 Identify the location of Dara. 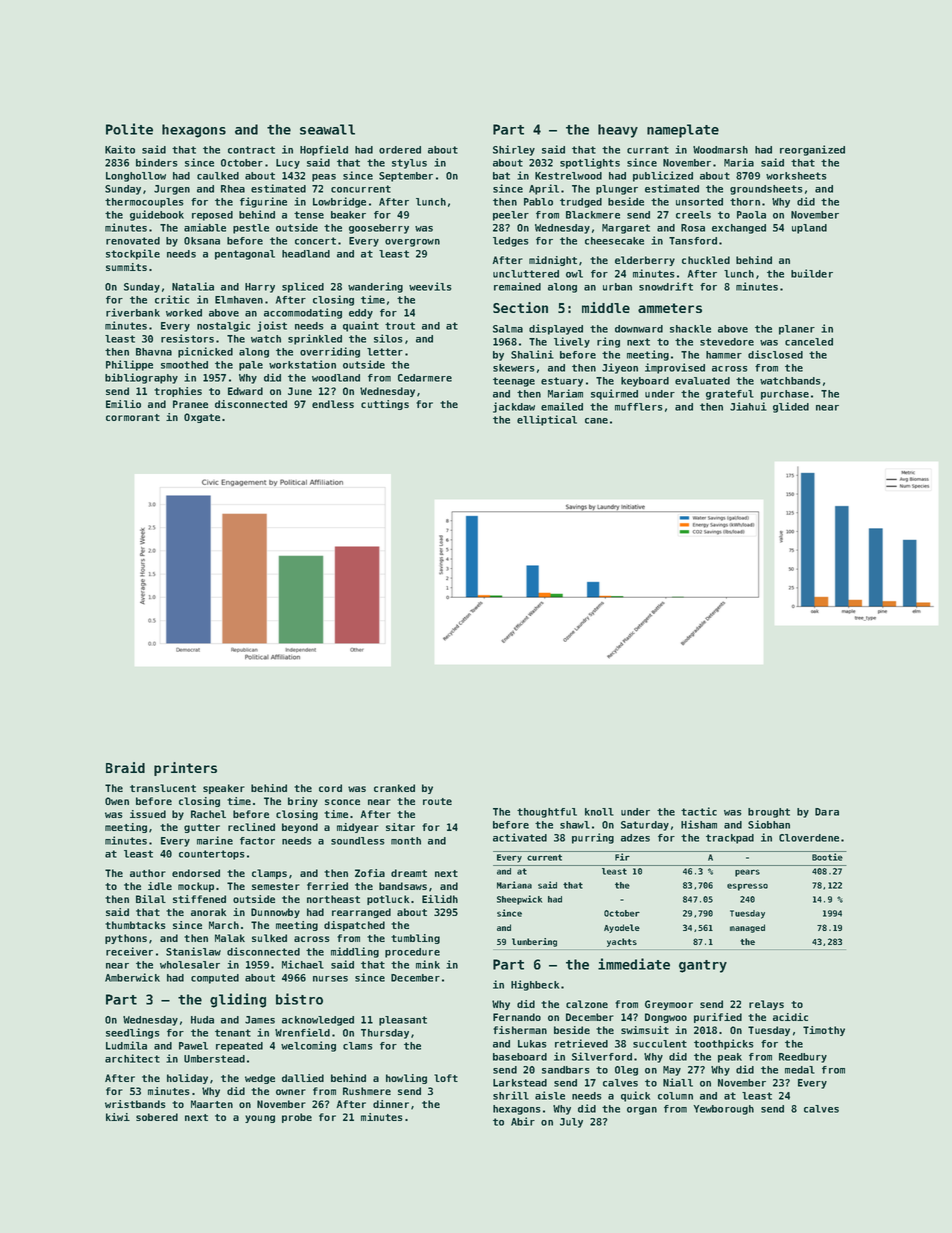
(827, 812).
